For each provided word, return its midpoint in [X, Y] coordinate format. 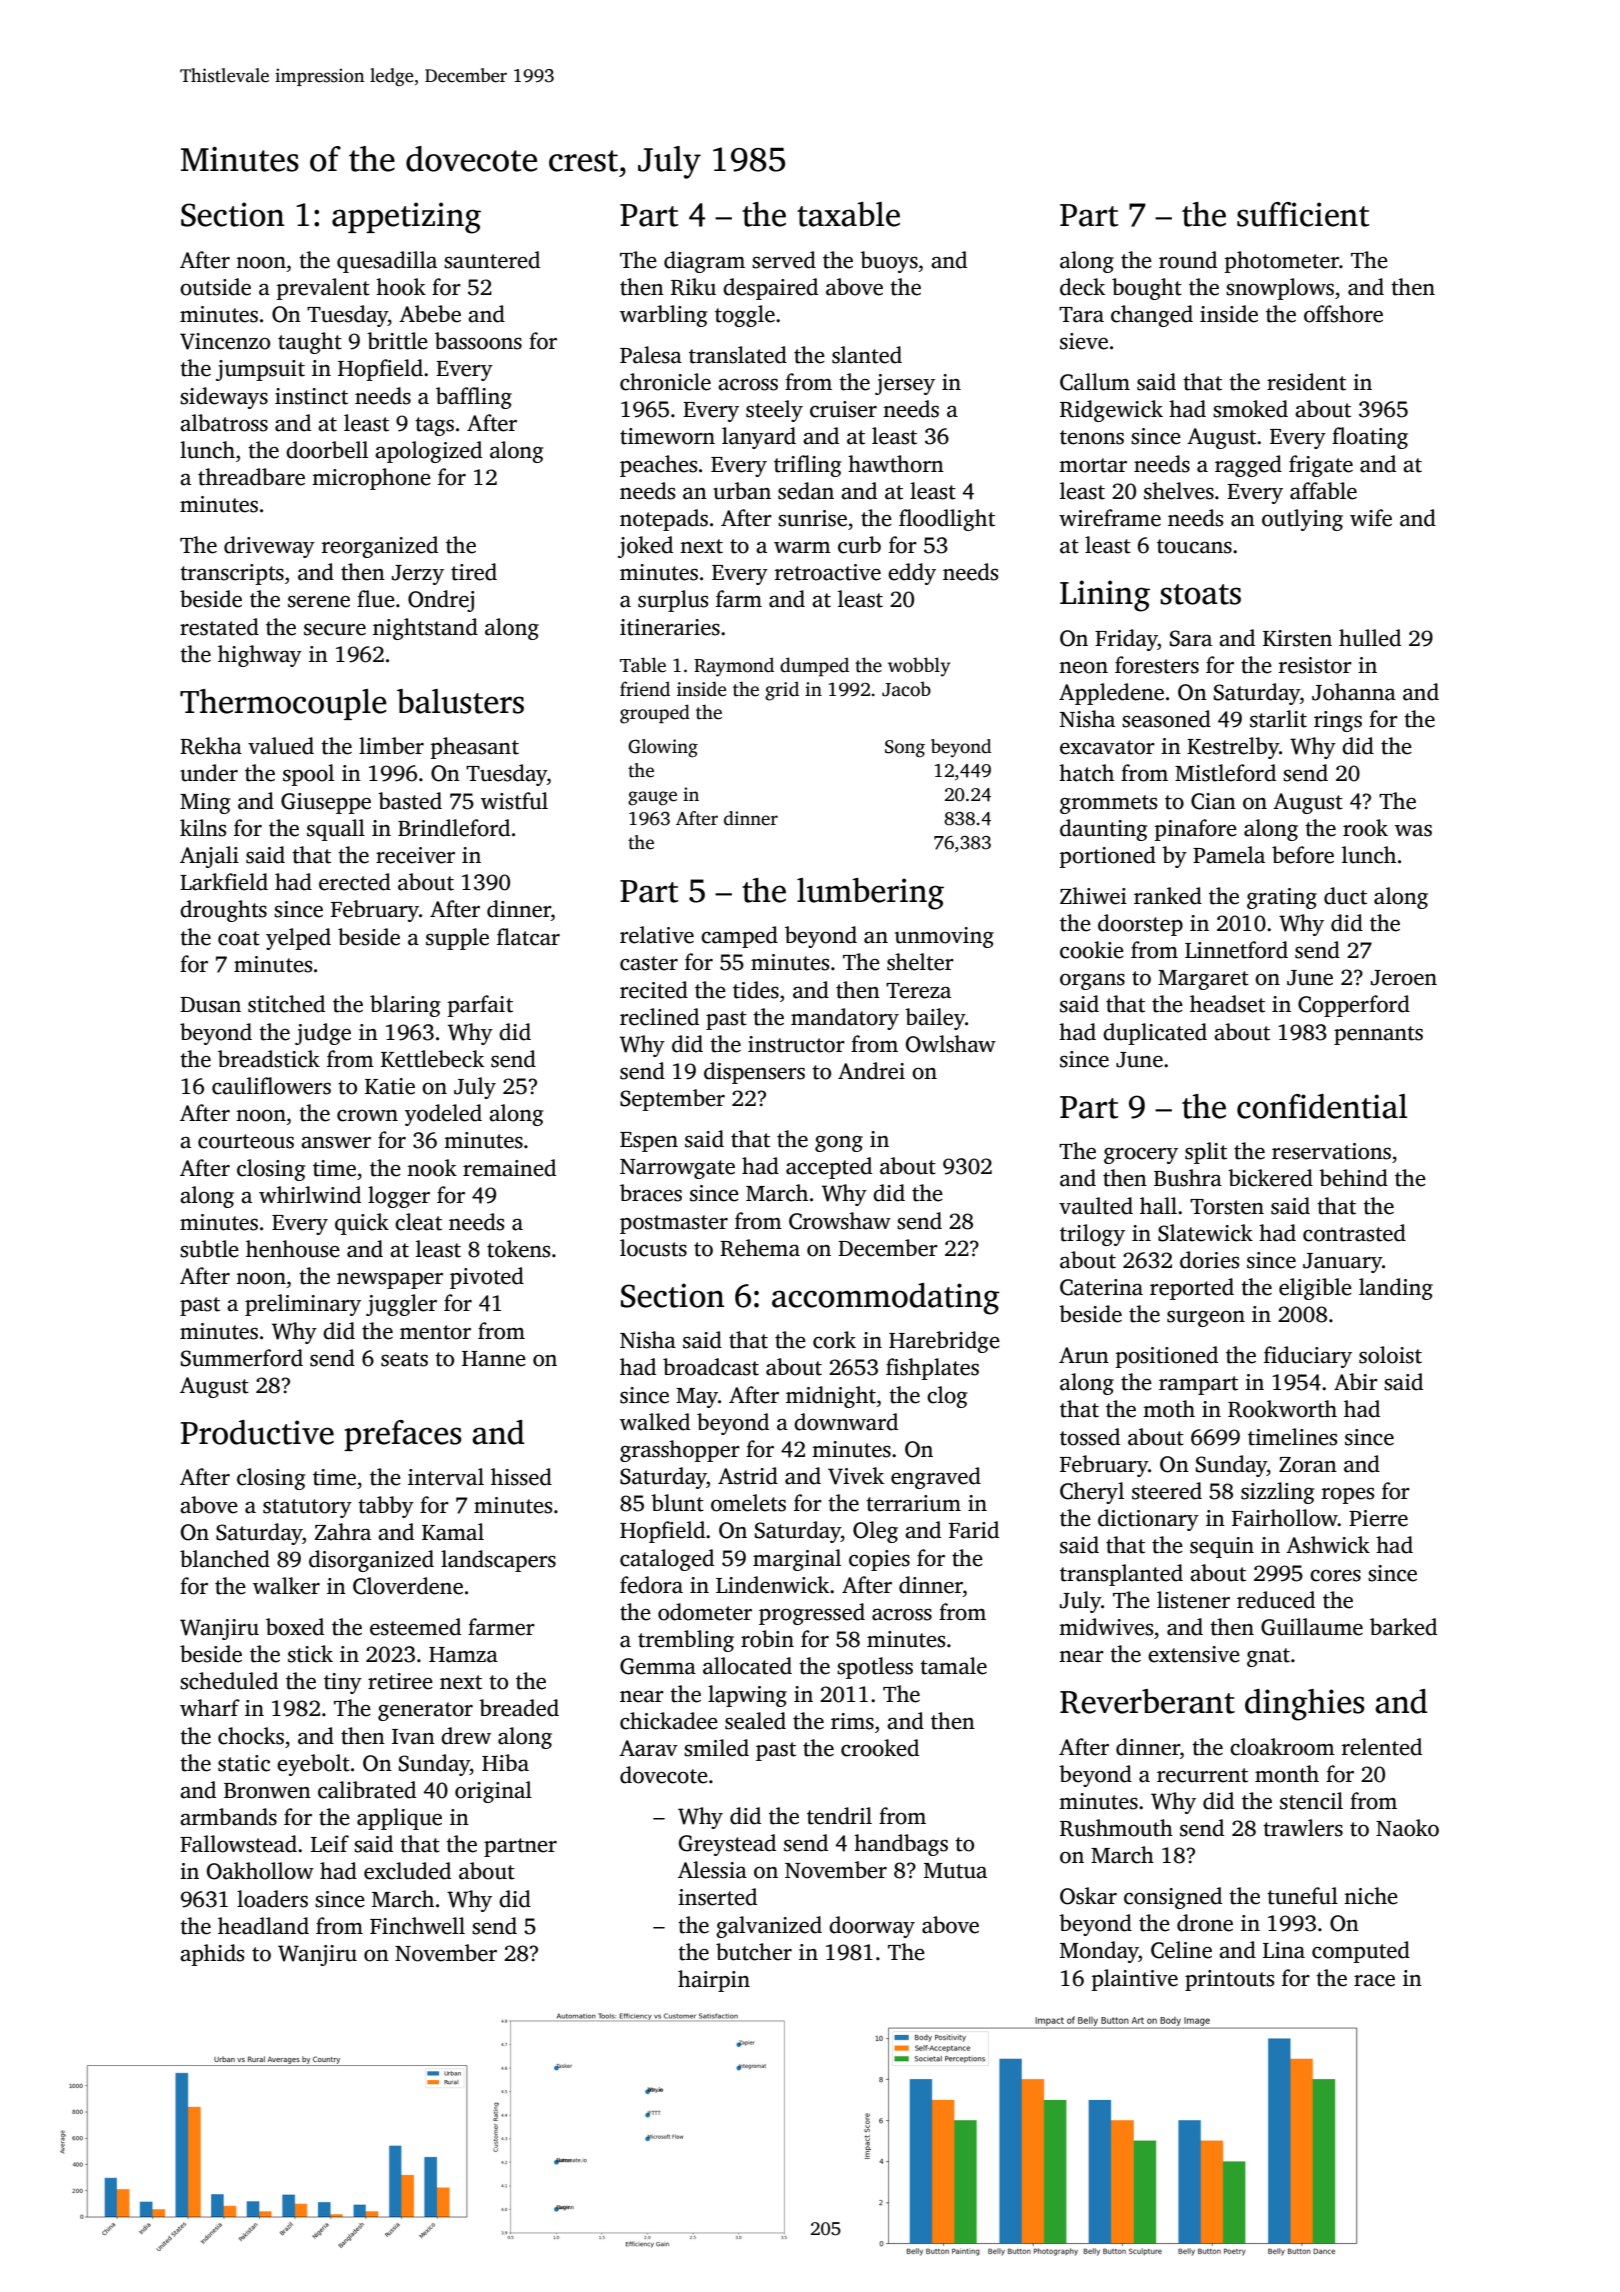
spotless [875, 1668]
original [493, 1792]
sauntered [492, 260]
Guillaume [1312, 1627]
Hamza [463, 1655]
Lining [1105, 596]
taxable [848, 214]
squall [336, 830]
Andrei [871, 1071]
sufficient [1303, 214]
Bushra [1188, 1178]
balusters [460, 701]
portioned [1107, 857]
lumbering [870, 894]
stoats [1200, 594]
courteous [246, 1141]
